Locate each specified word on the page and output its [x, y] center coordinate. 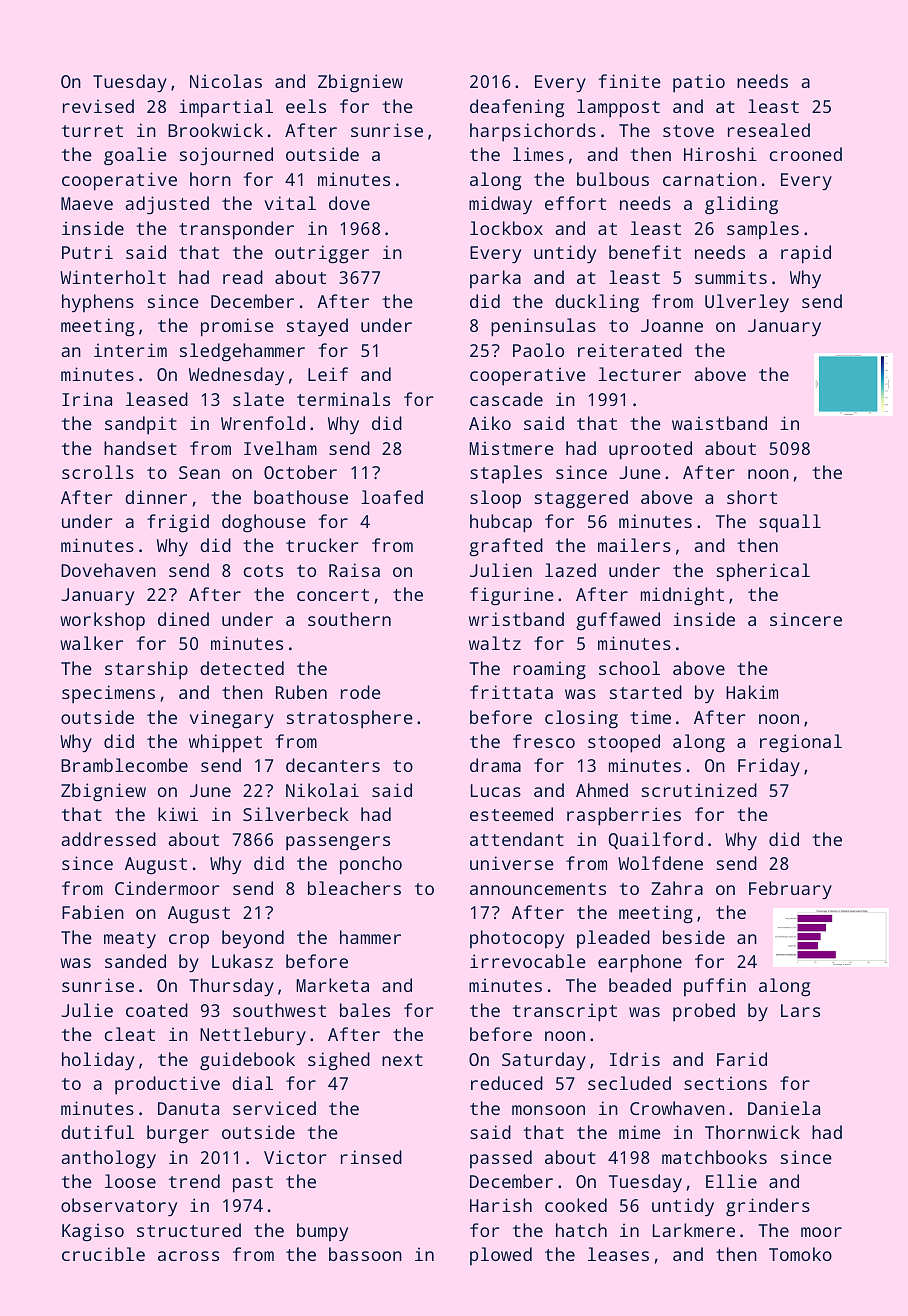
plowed [501, 1256]
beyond [253, 939]
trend [194, 1181]
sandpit [141, 425]
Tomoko [800, 1254]
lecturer [640, 374]
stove [688, 131]
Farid [742, 1059]
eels [306, 106]
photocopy [517, 939]
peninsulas [543, 327]
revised [98, 106]
